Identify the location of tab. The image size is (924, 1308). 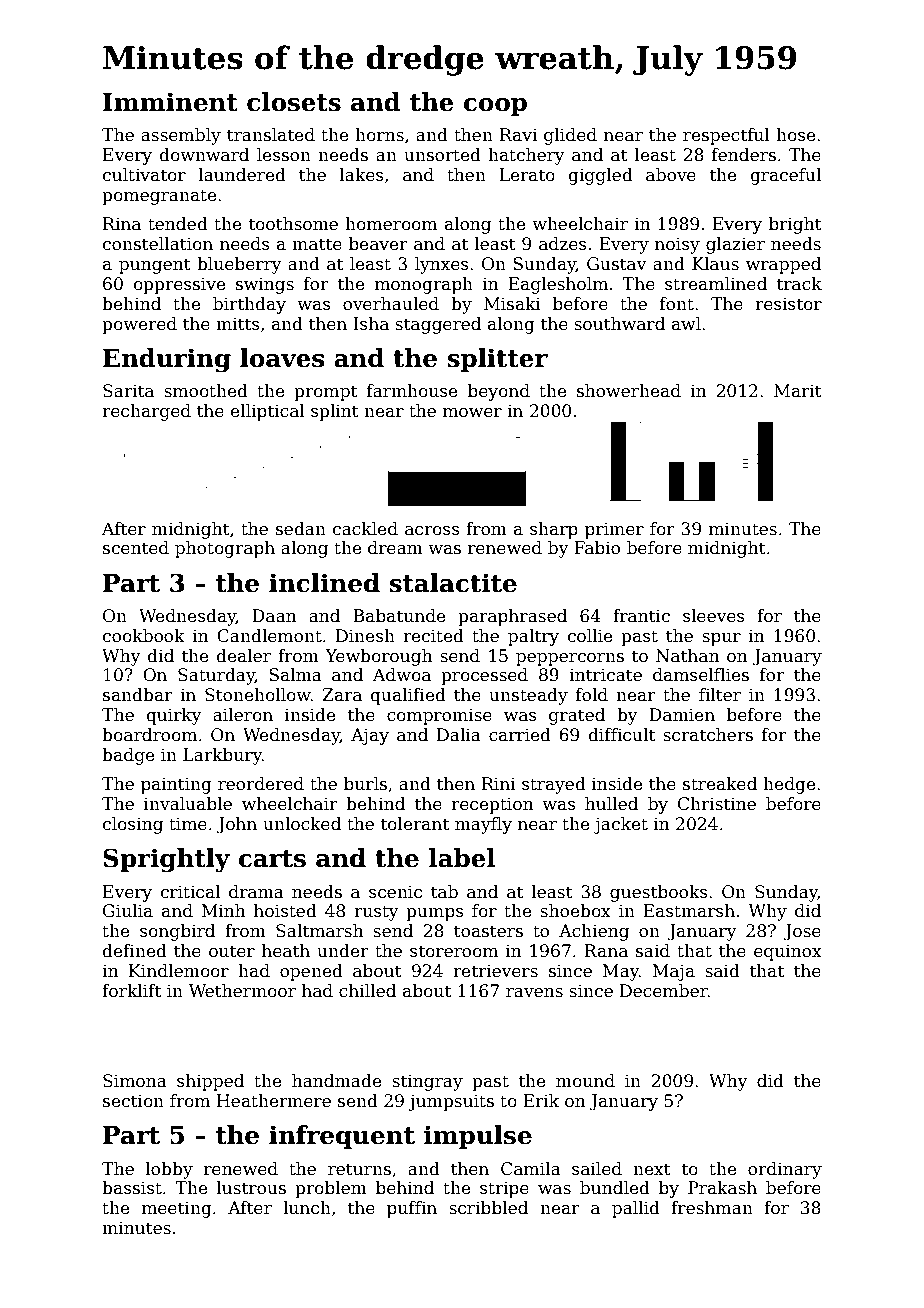
(444, 892).
